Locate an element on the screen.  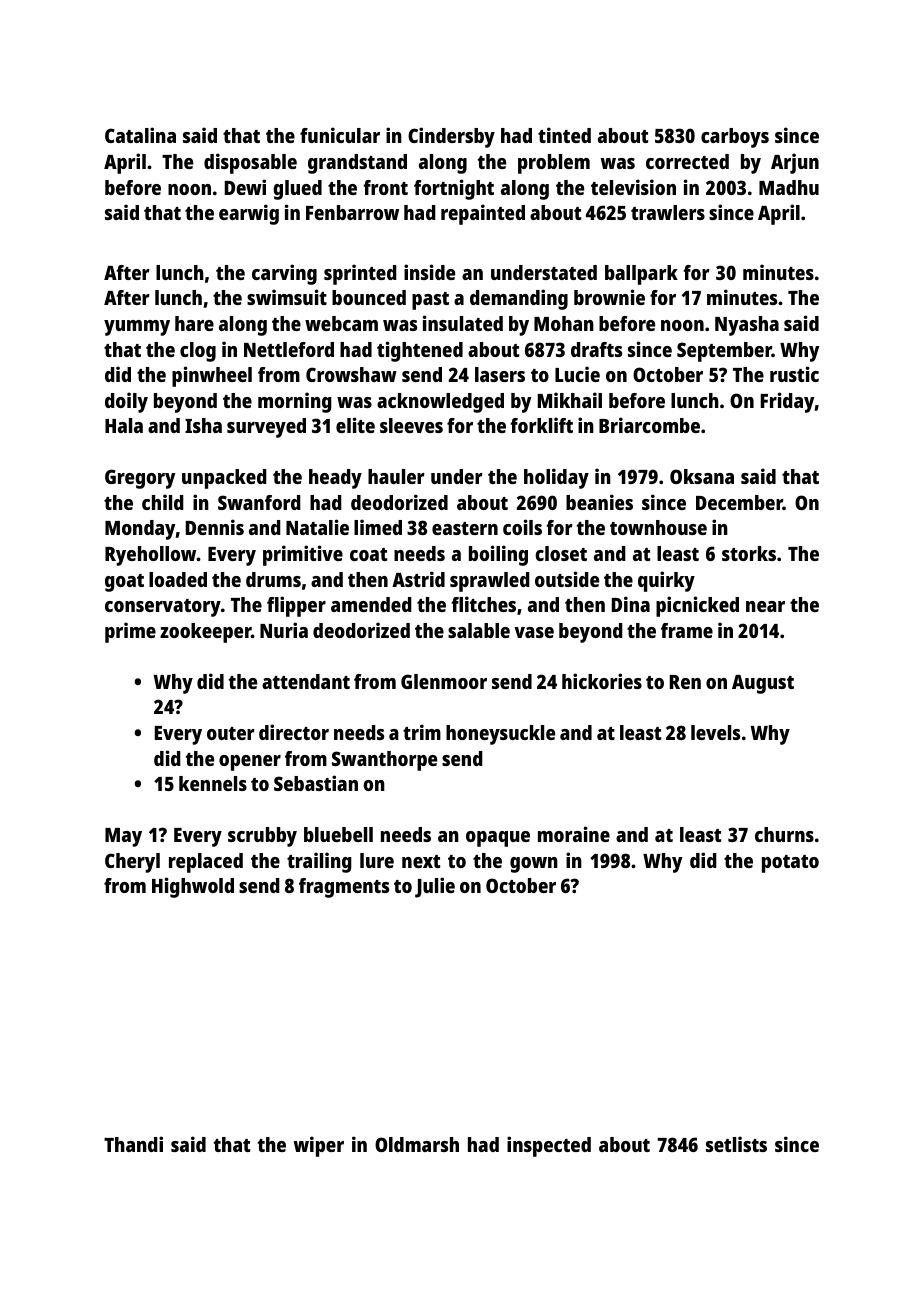
honeysuckle is located at coordinates (500, 735).
